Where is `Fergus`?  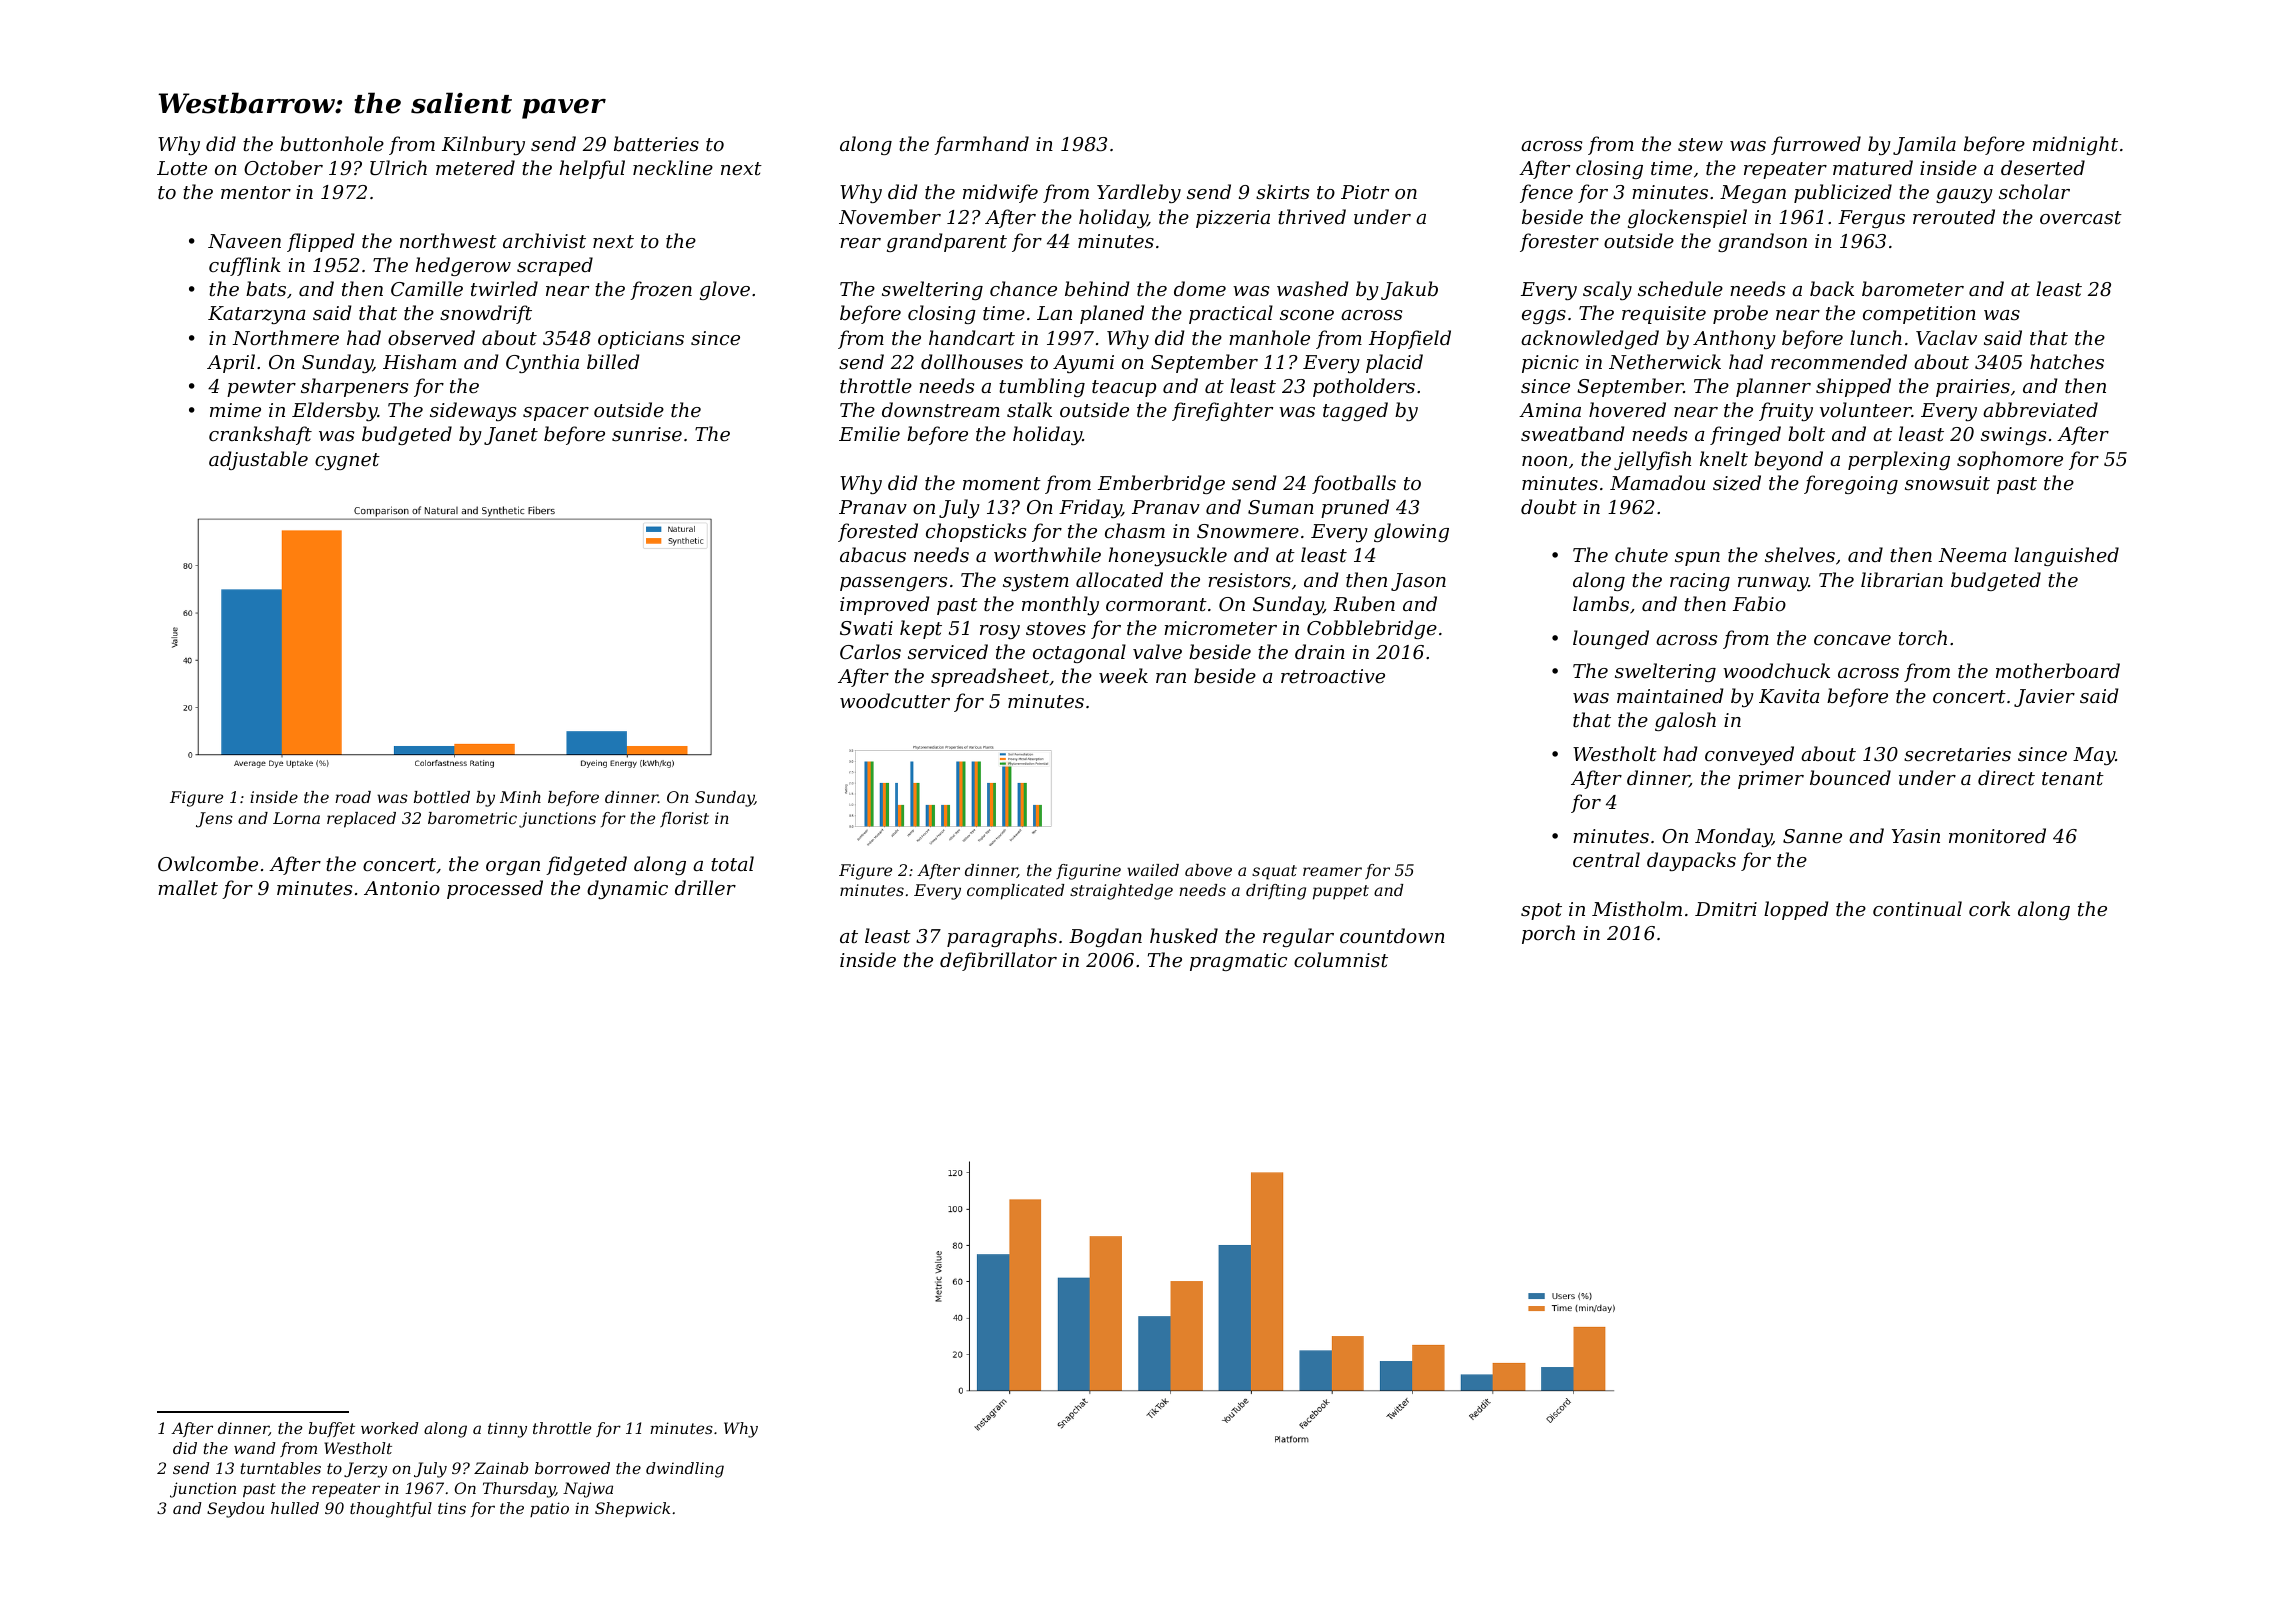 Fergus is located at coordinates (1871, 219).
